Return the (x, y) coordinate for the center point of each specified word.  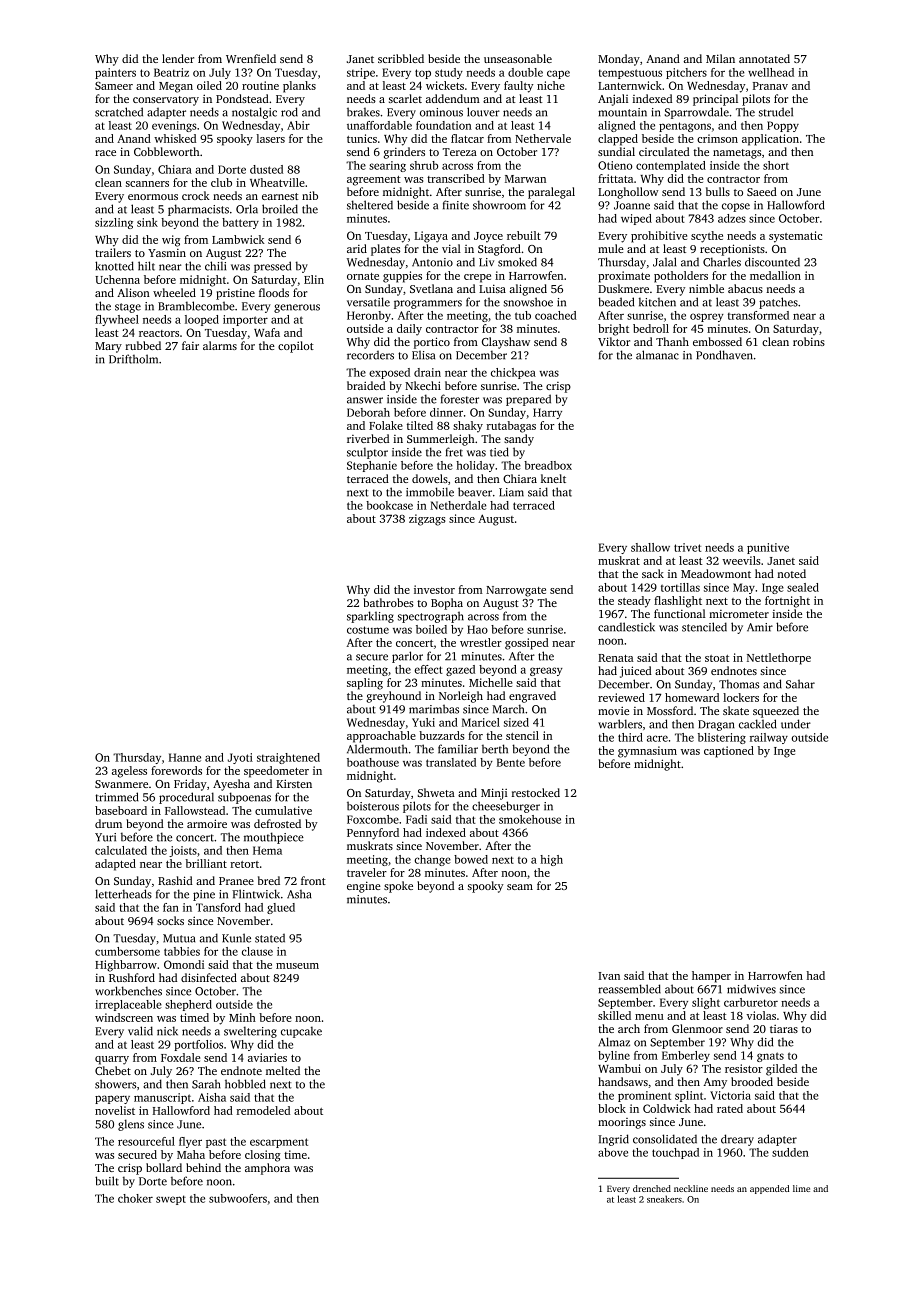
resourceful (146, 1141)
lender (178, 58)
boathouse (373, 762)
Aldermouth (377, 749)
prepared (528, 400)
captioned (729, 752)
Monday (619, 60)
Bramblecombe (196, 306)
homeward (692, 697)
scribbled (401, 58)
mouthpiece (274, 838)
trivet (687, 547)
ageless (129, 772)
